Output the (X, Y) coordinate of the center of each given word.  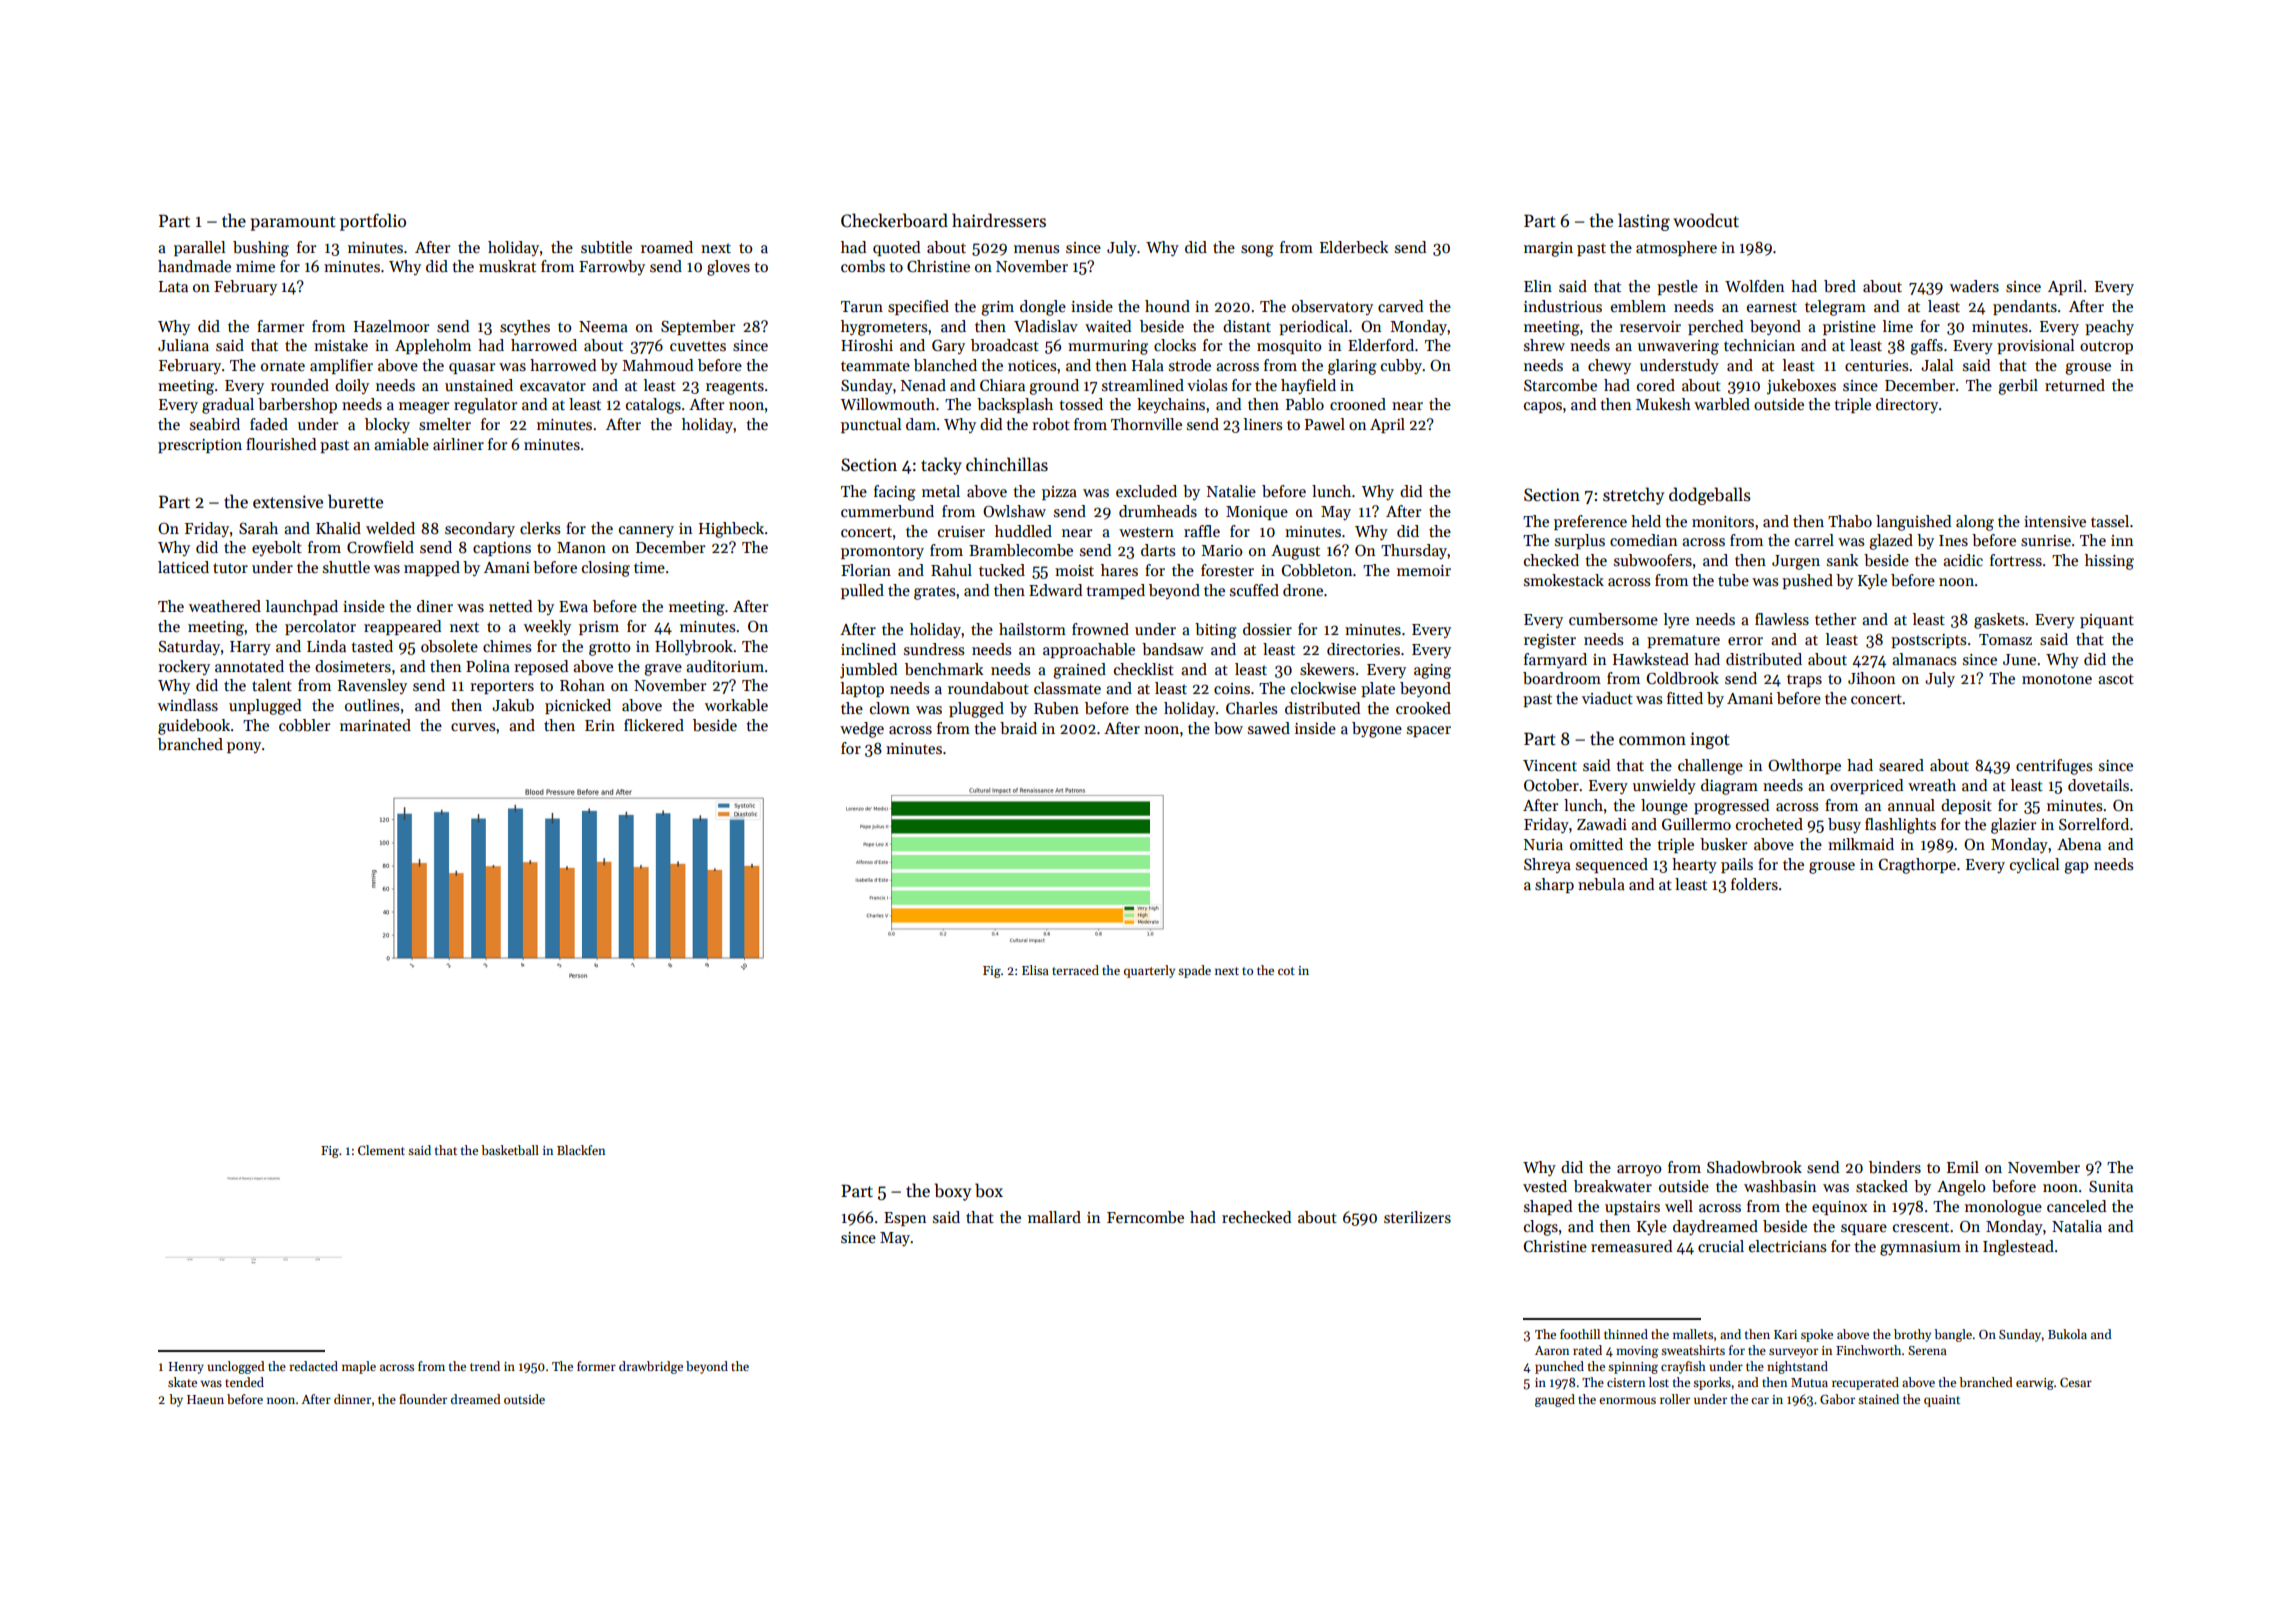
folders (1754, 884)
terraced (1075, 970)
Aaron (1552, 1350)
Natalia (2077, 1226)
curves (473, 727)
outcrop (2106, 347)
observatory (1332, 307)
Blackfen (581, 1150)
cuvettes (698, 346)
